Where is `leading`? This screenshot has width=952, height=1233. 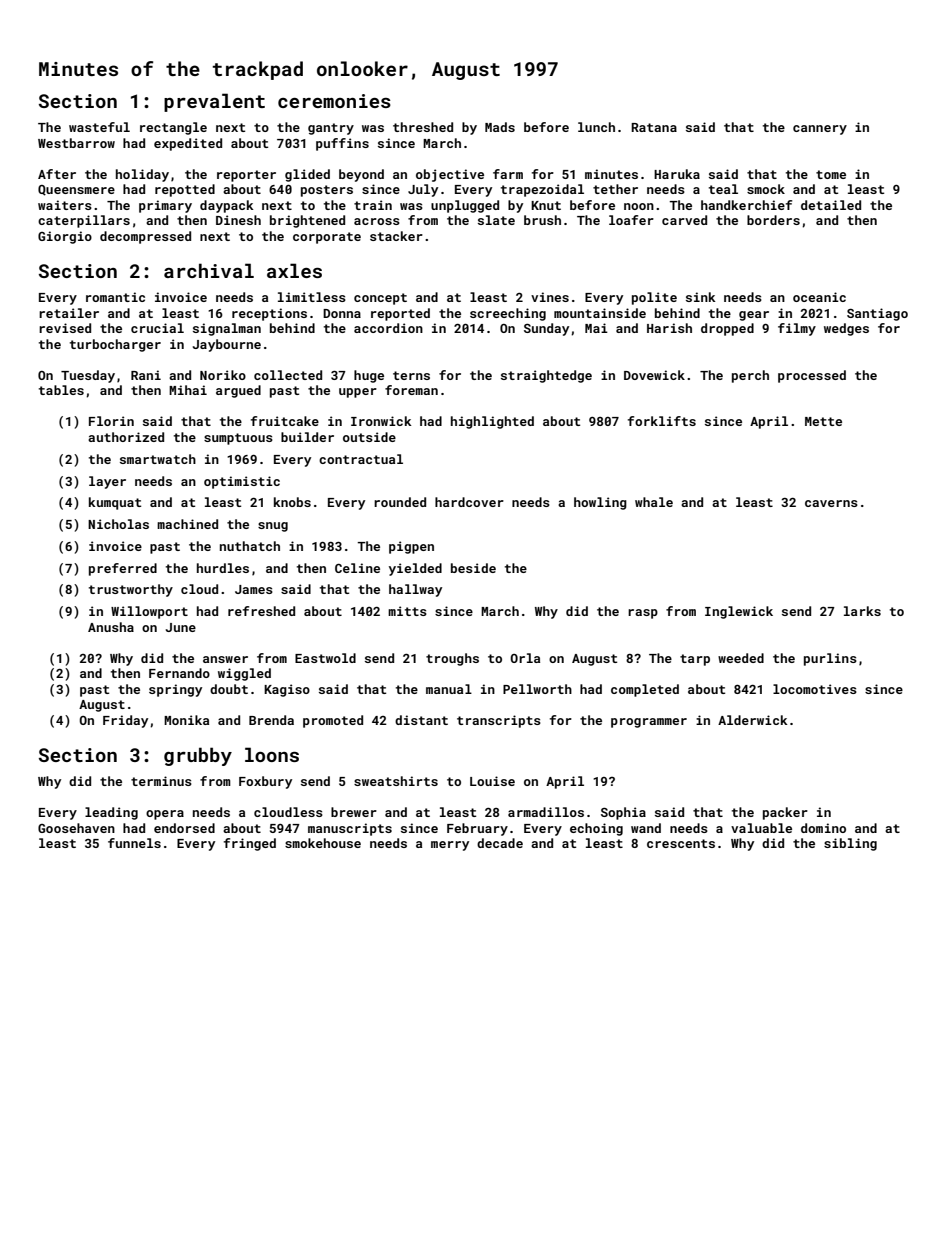 leading is located at coordinates (111, 813).
